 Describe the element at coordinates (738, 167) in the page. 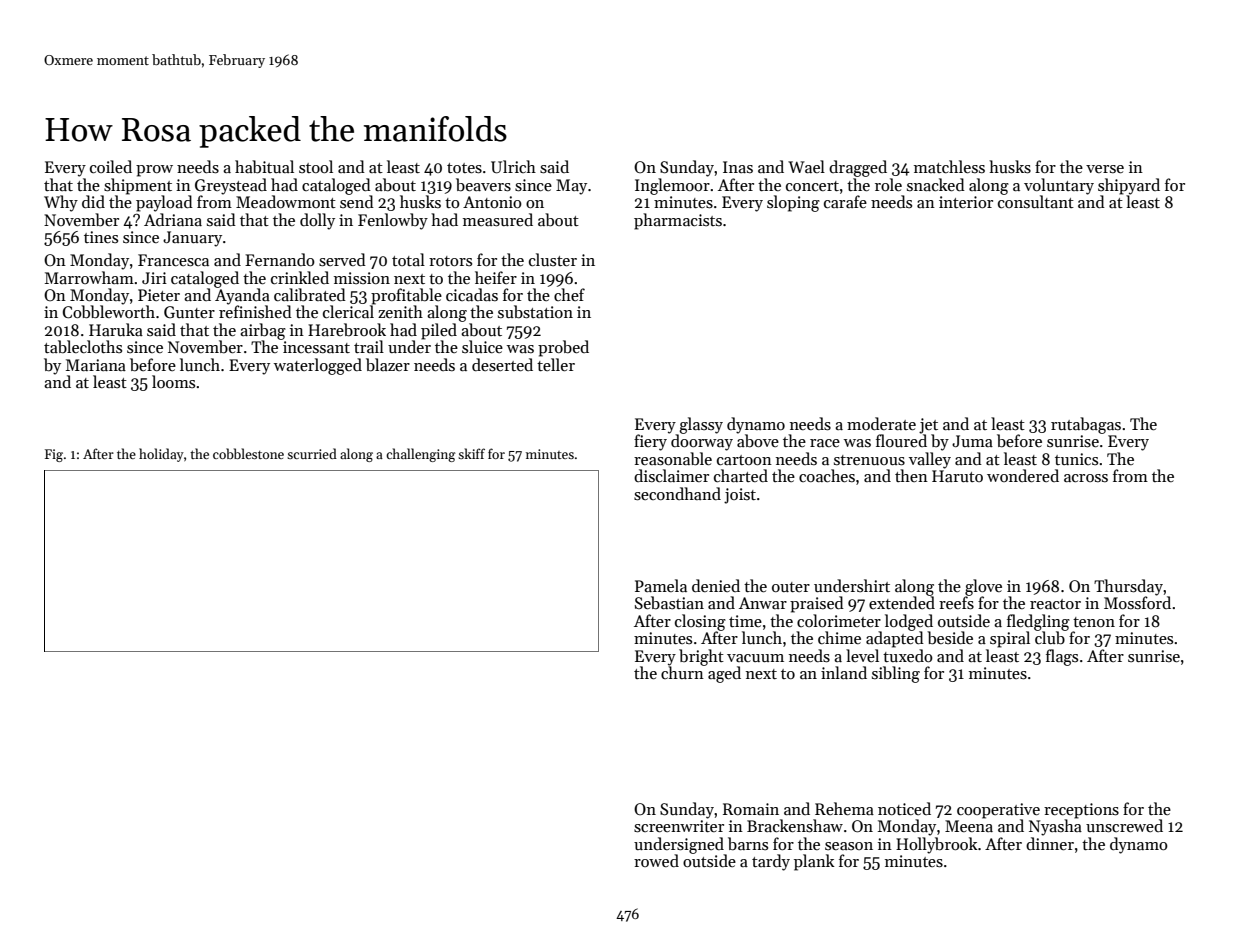

I see `Inas` at that location.
